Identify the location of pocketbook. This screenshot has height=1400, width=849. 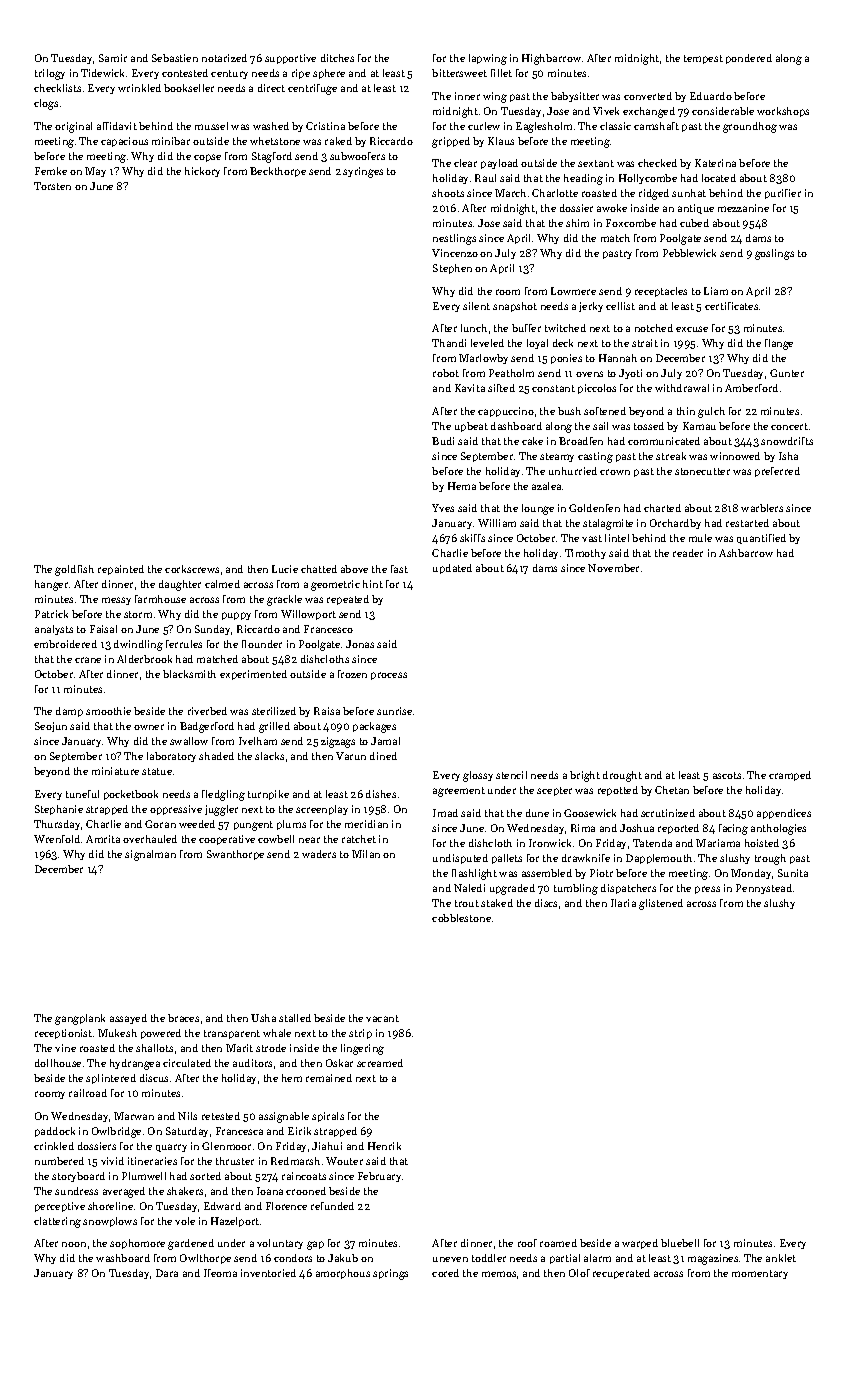
(131, 795).
